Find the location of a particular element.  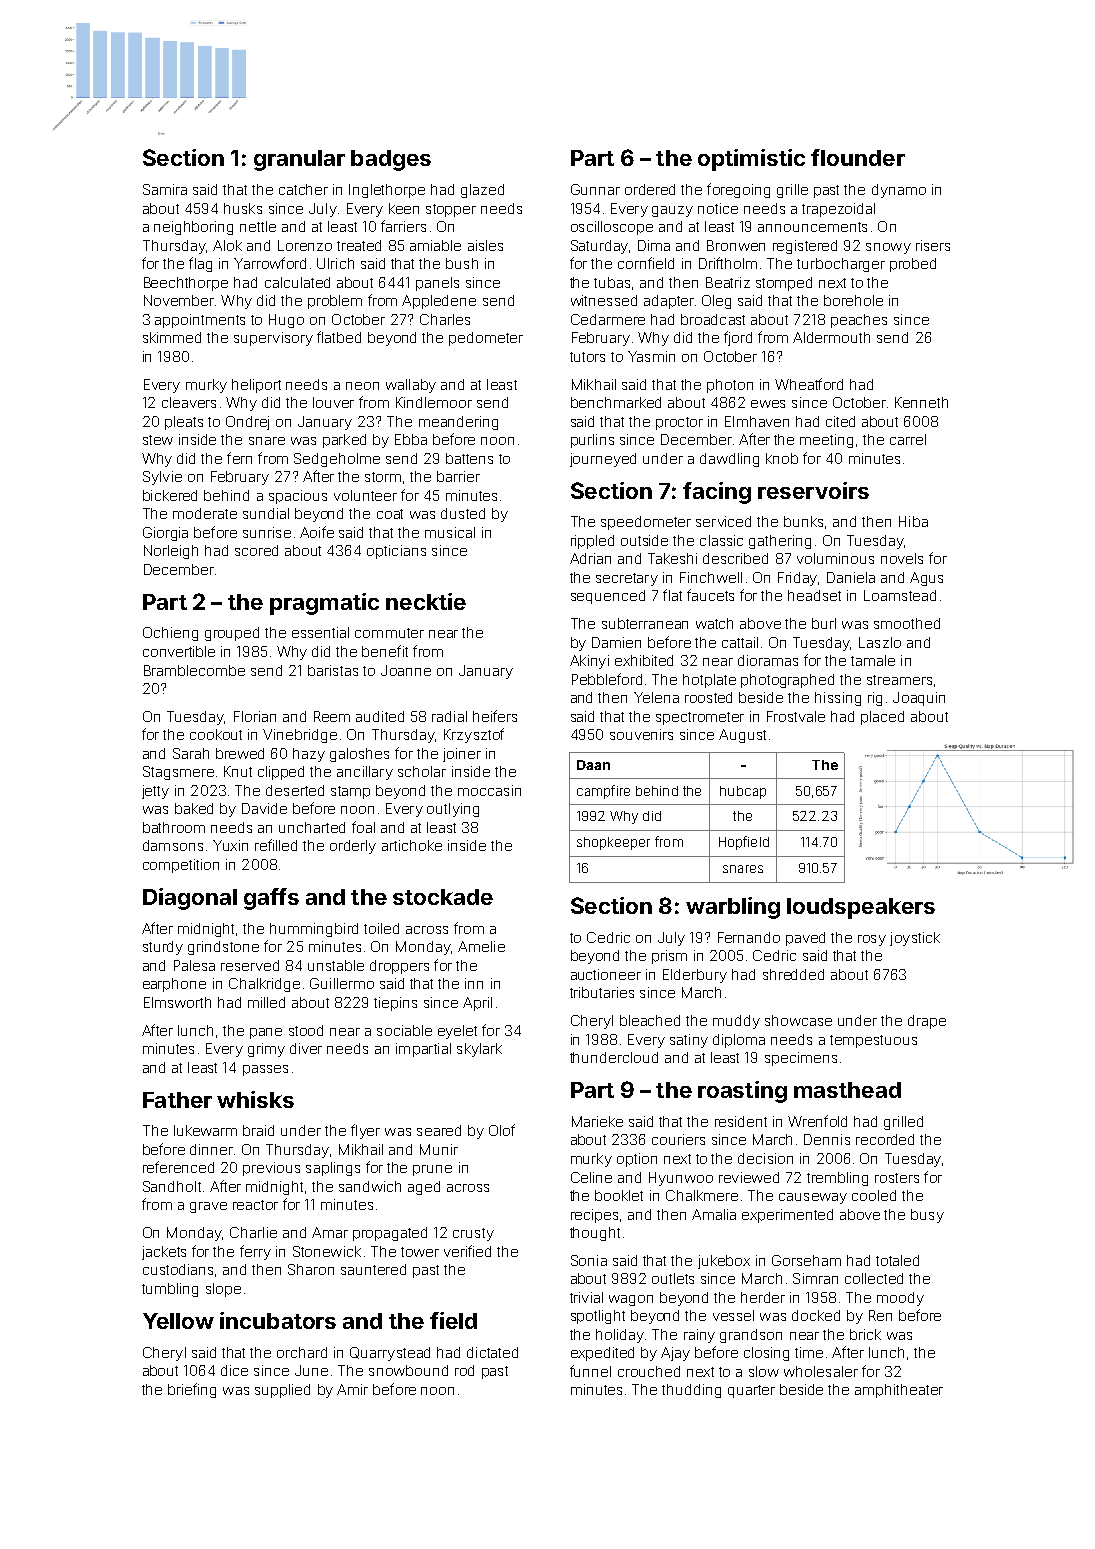

Yarrowford is located at coordinates (270, 263).
